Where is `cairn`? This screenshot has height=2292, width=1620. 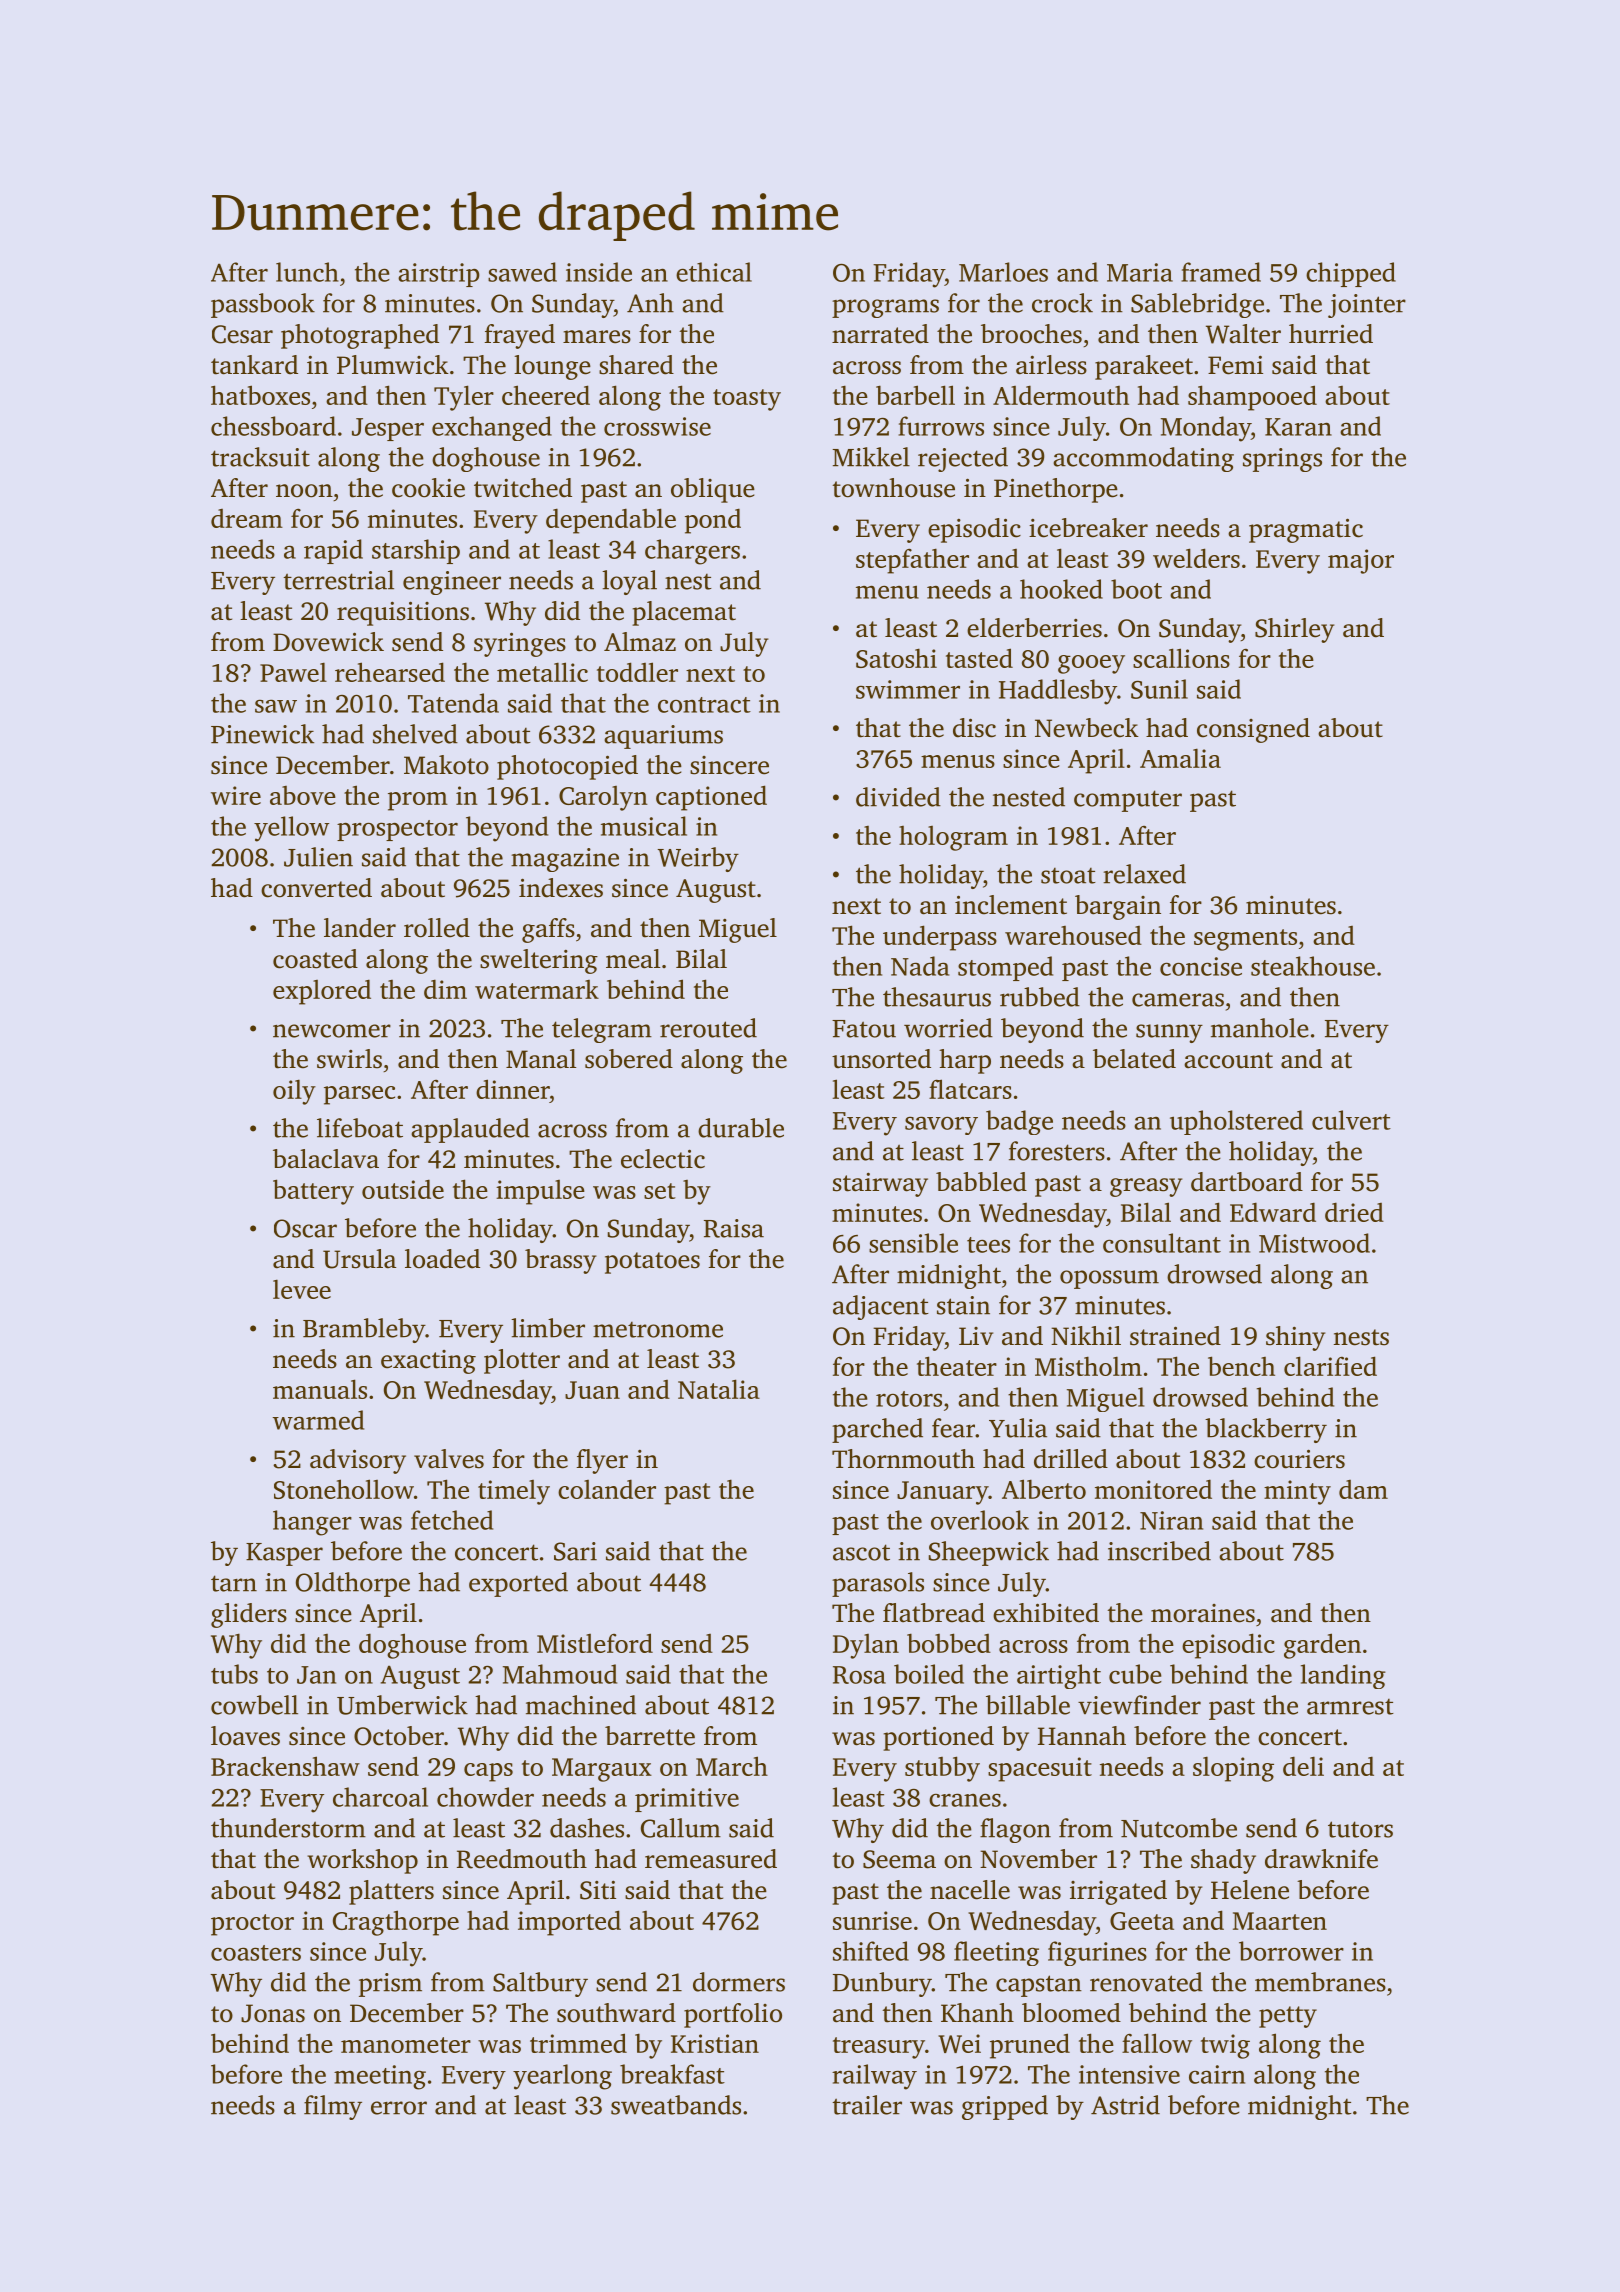
cairn is located at coordinates (1217, 2074).
